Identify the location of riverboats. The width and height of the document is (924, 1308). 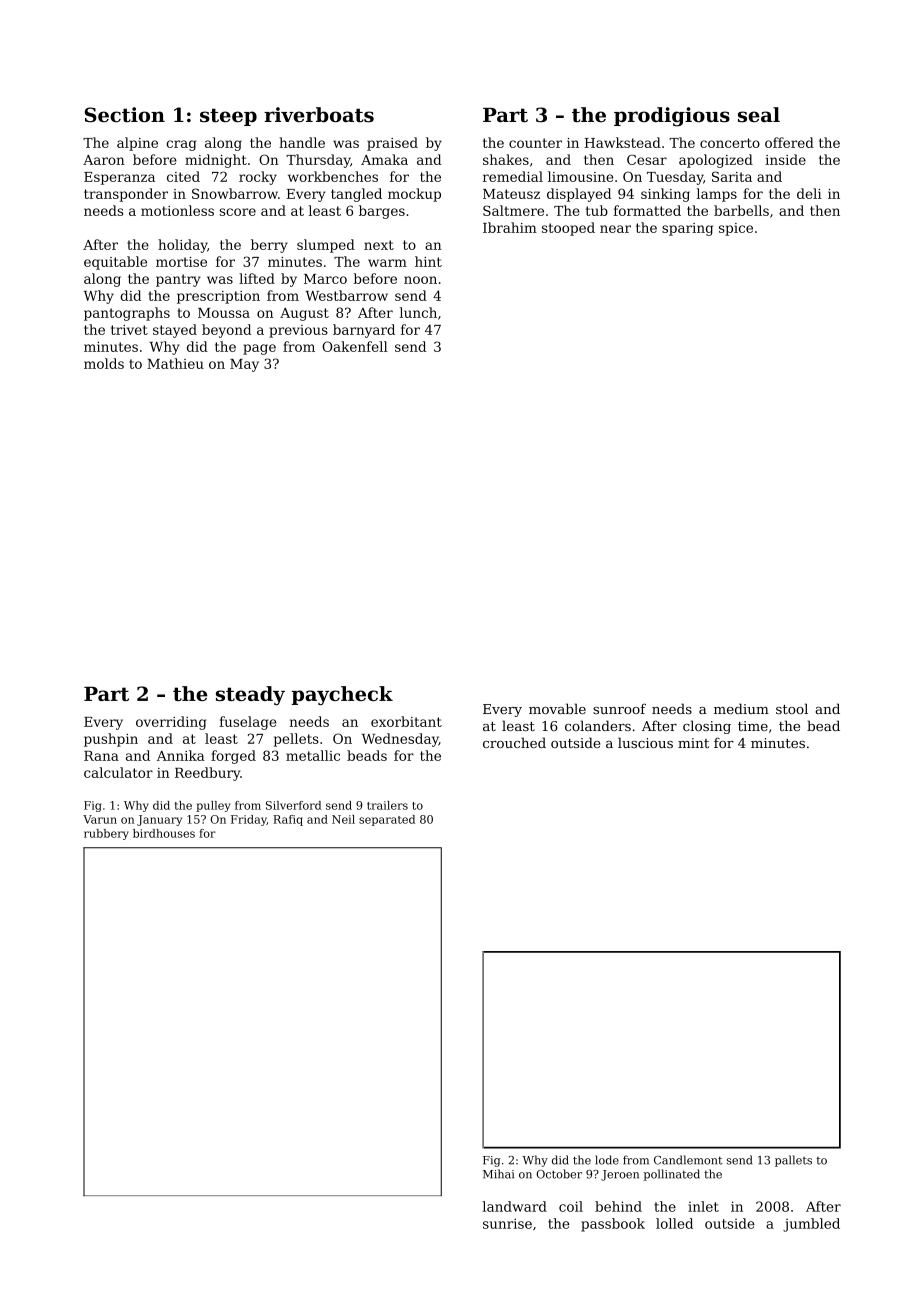
(319, 115).
